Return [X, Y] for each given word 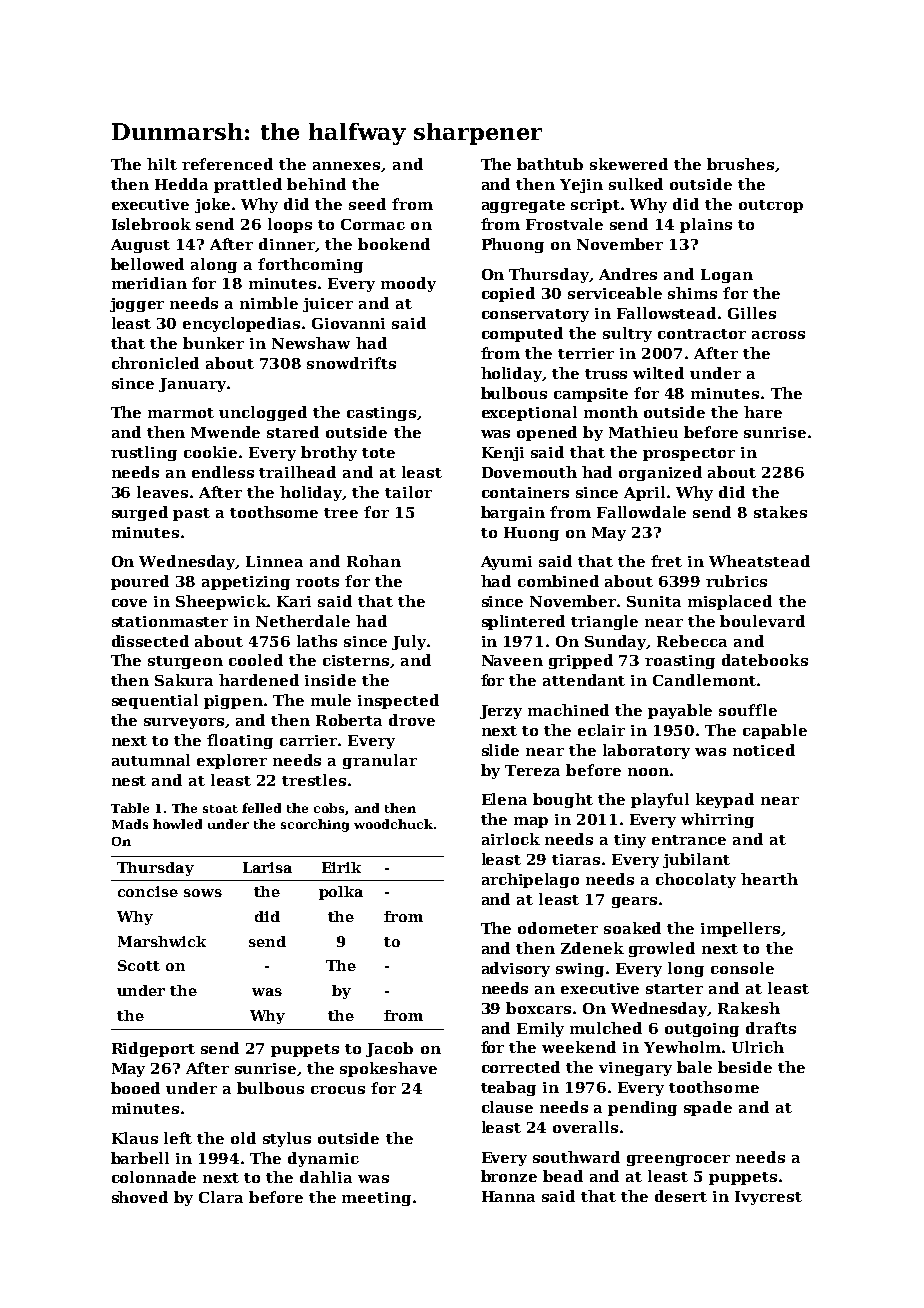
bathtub [550, 164]
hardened [259, 680]
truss [606, 374]
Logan [727, 276]
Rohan [374, 561]
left [178, 1138]
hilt [162, 164]
